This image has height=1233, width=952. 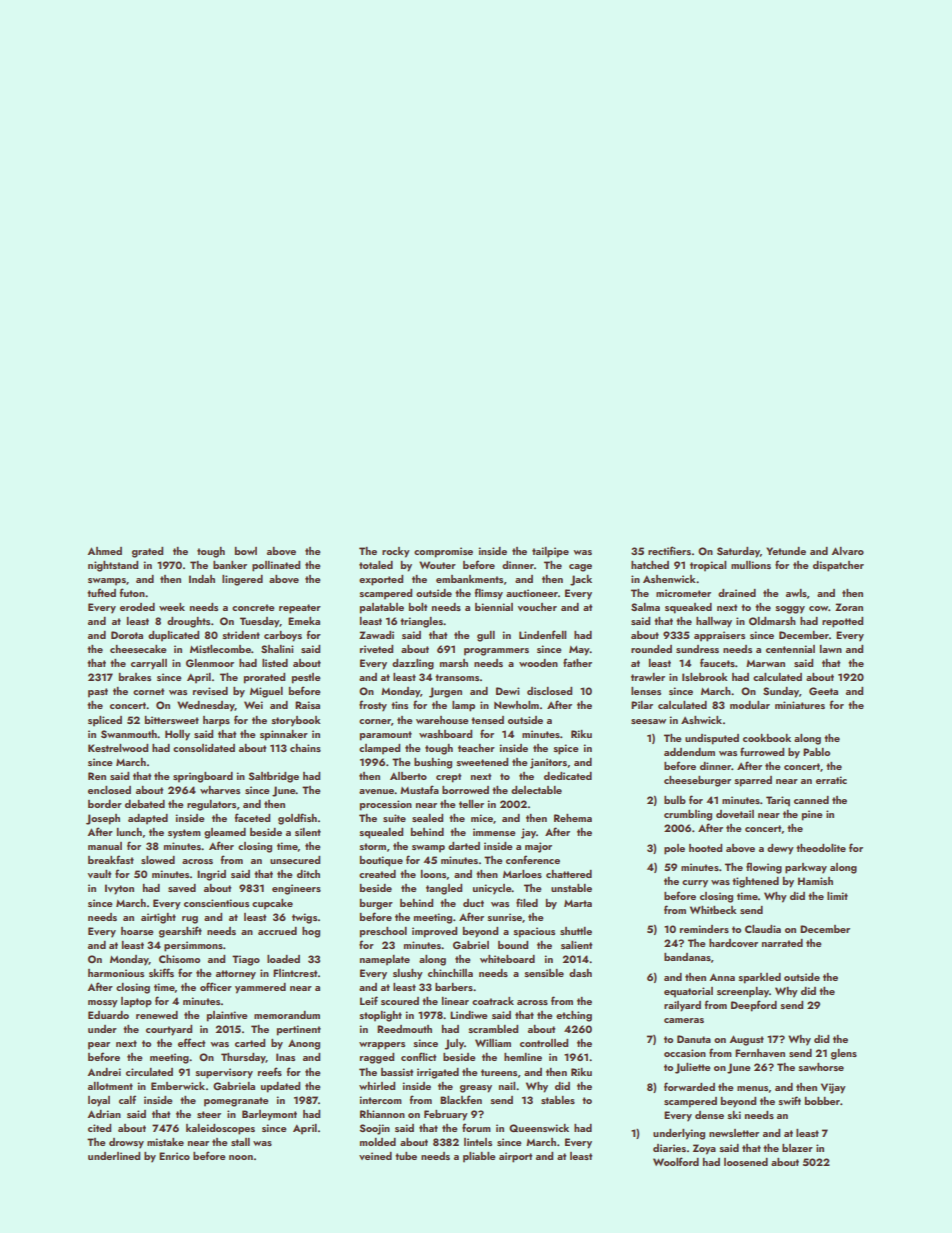 What do you see at coordinates (421, 622) in the image?
I see `triangles` at bounding box center [421, 622].
